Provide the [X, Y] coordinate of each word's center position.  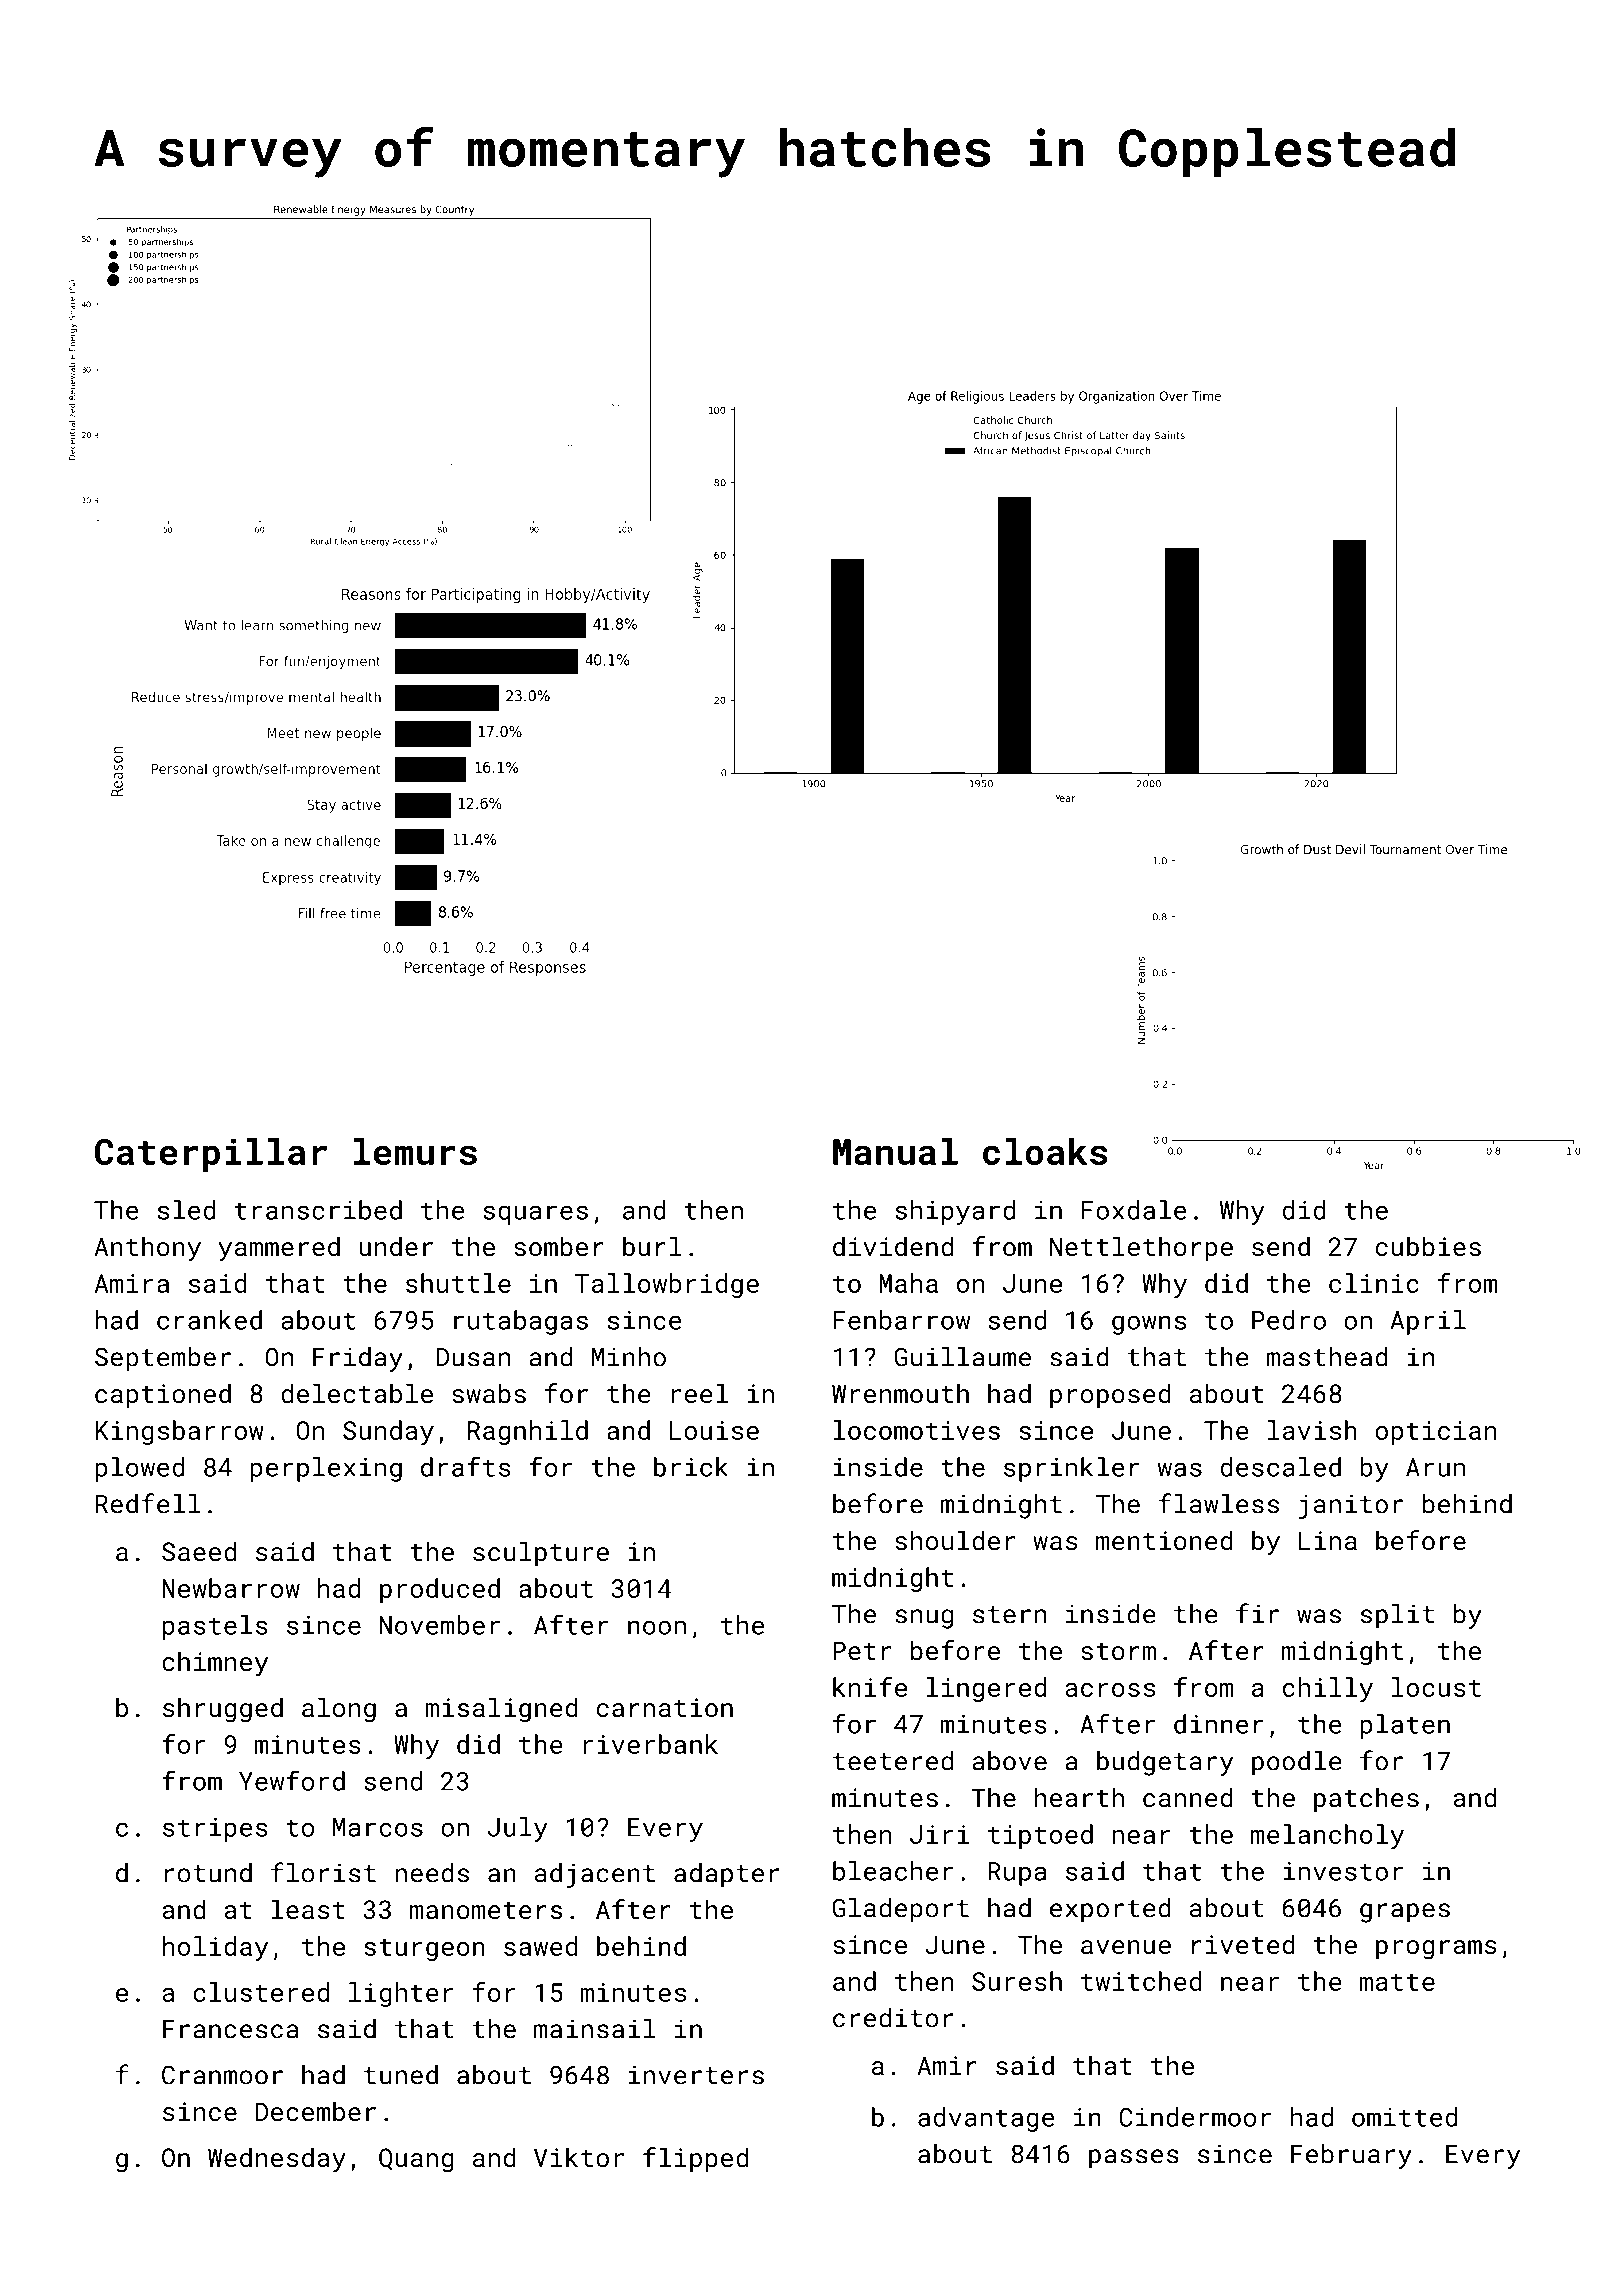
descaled [1281, 1467]
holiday [215, 1948]
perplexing [326, 1469]
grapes [1405, 1913]
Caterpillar [211, 1155]
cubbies [1428, 1246]
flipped [695, 2159]
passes [1134, 2159]
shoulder [955, 1540]
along [339, 1710]
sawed [541, 1946]
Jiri [939, 1834]
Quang [416, 2160]
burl [652, 1246]
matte [1397, 1982]
